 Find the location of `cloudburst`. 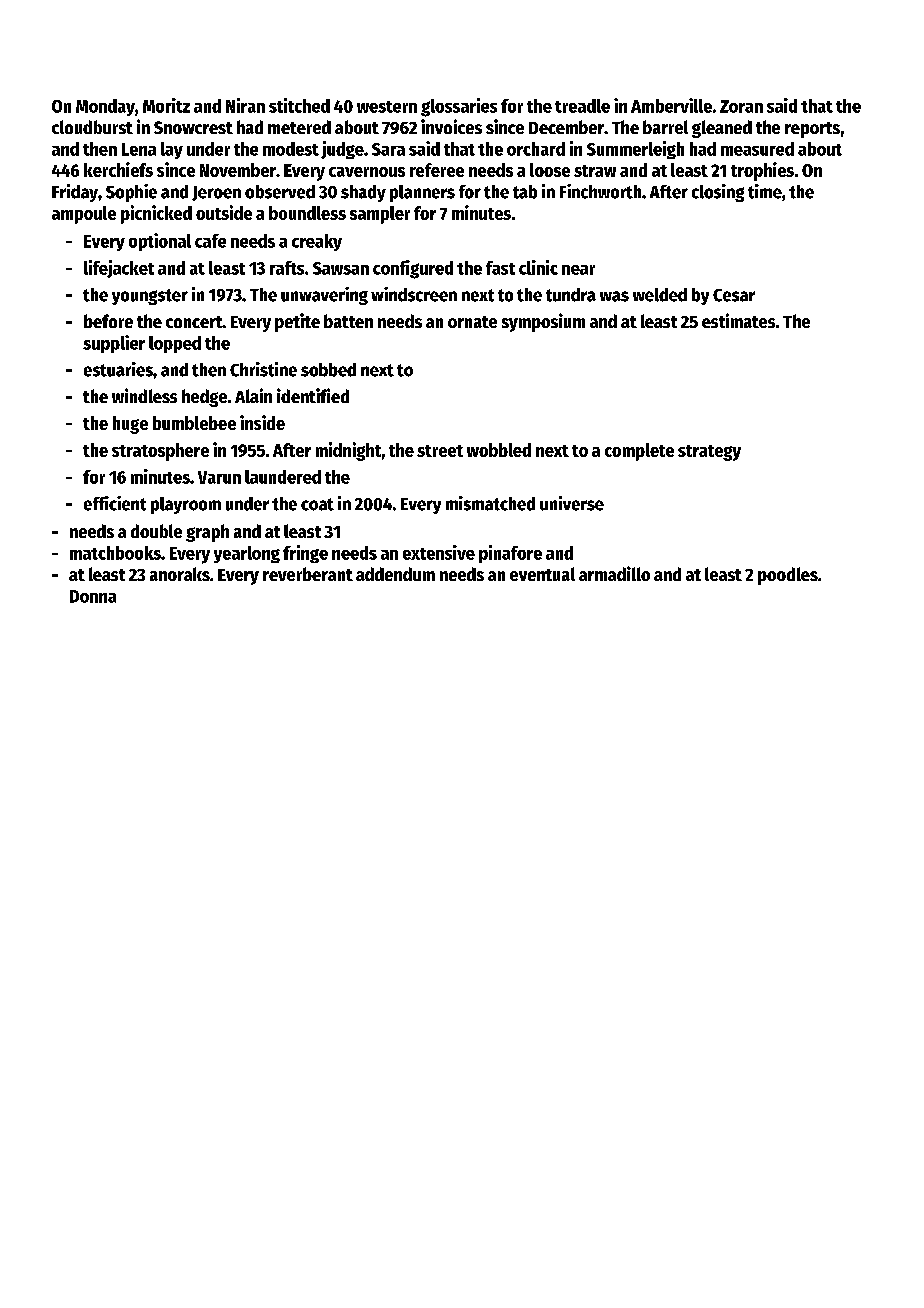

cloudburst is located at coordinates (92, 127).
